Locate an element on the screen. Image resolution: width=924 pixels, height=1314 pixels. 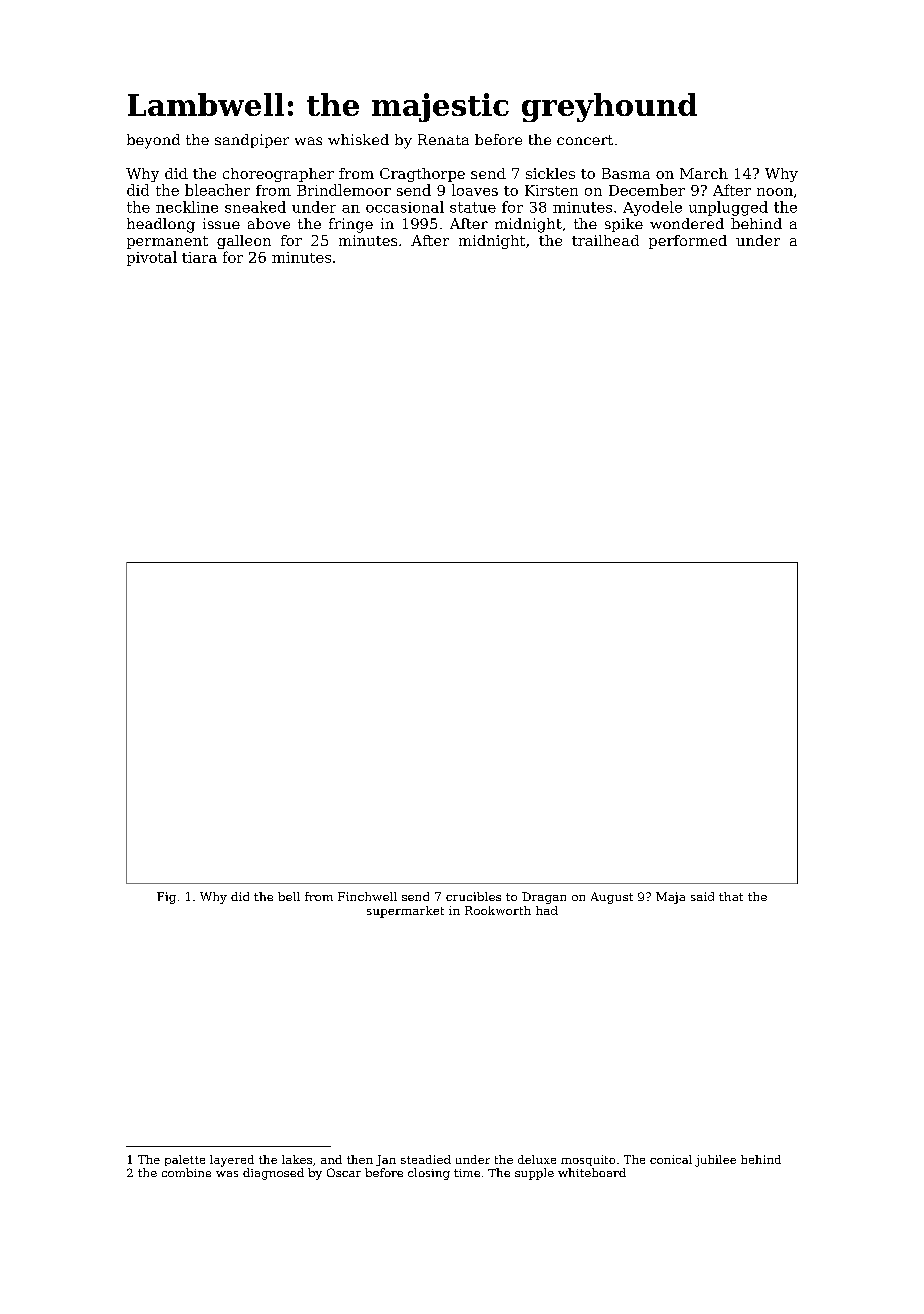
beyond is located at coordinates (153, 141).
